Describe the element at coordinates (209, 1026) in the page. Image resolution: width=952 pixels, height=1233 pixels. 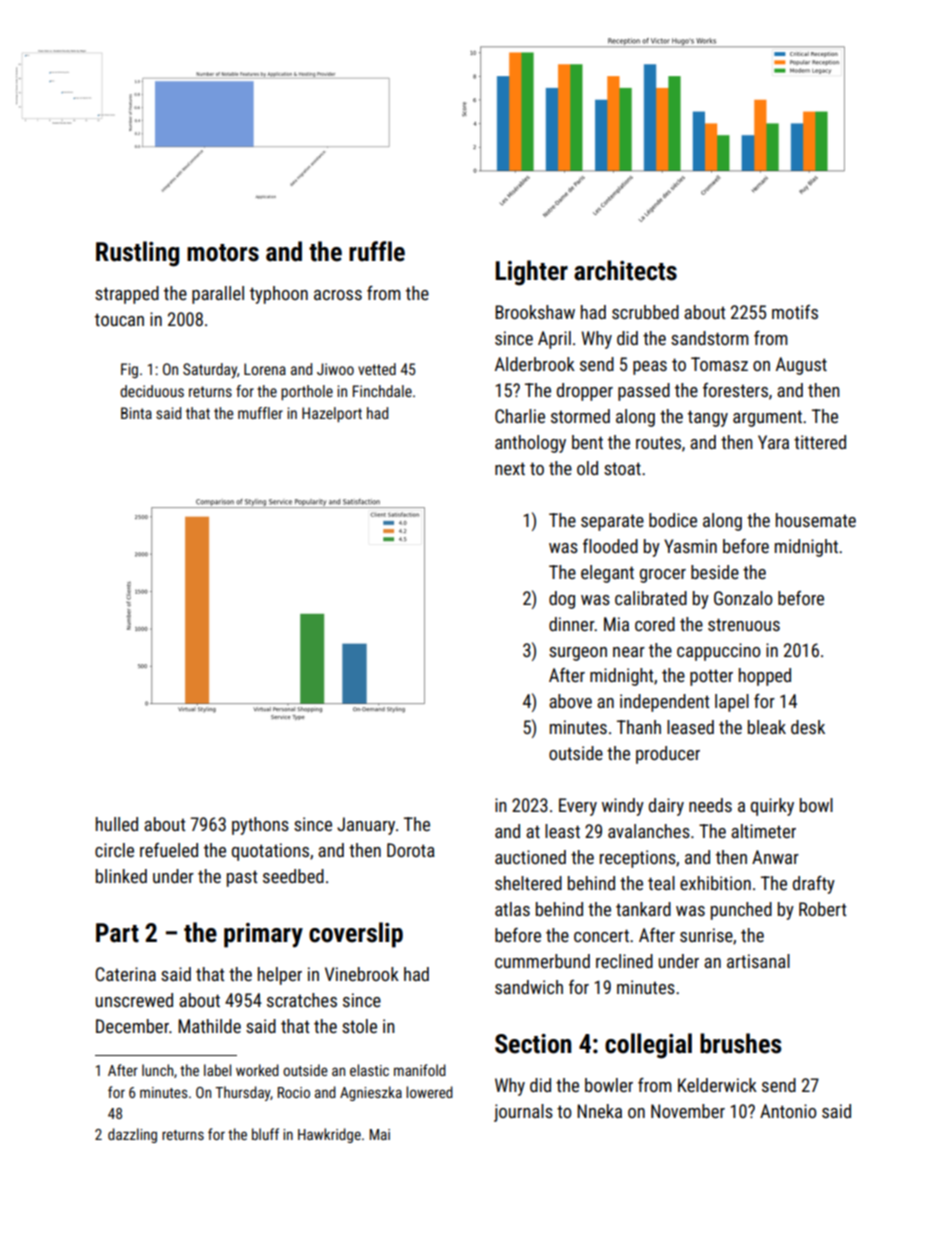
I see `Mathilde` at that location.
